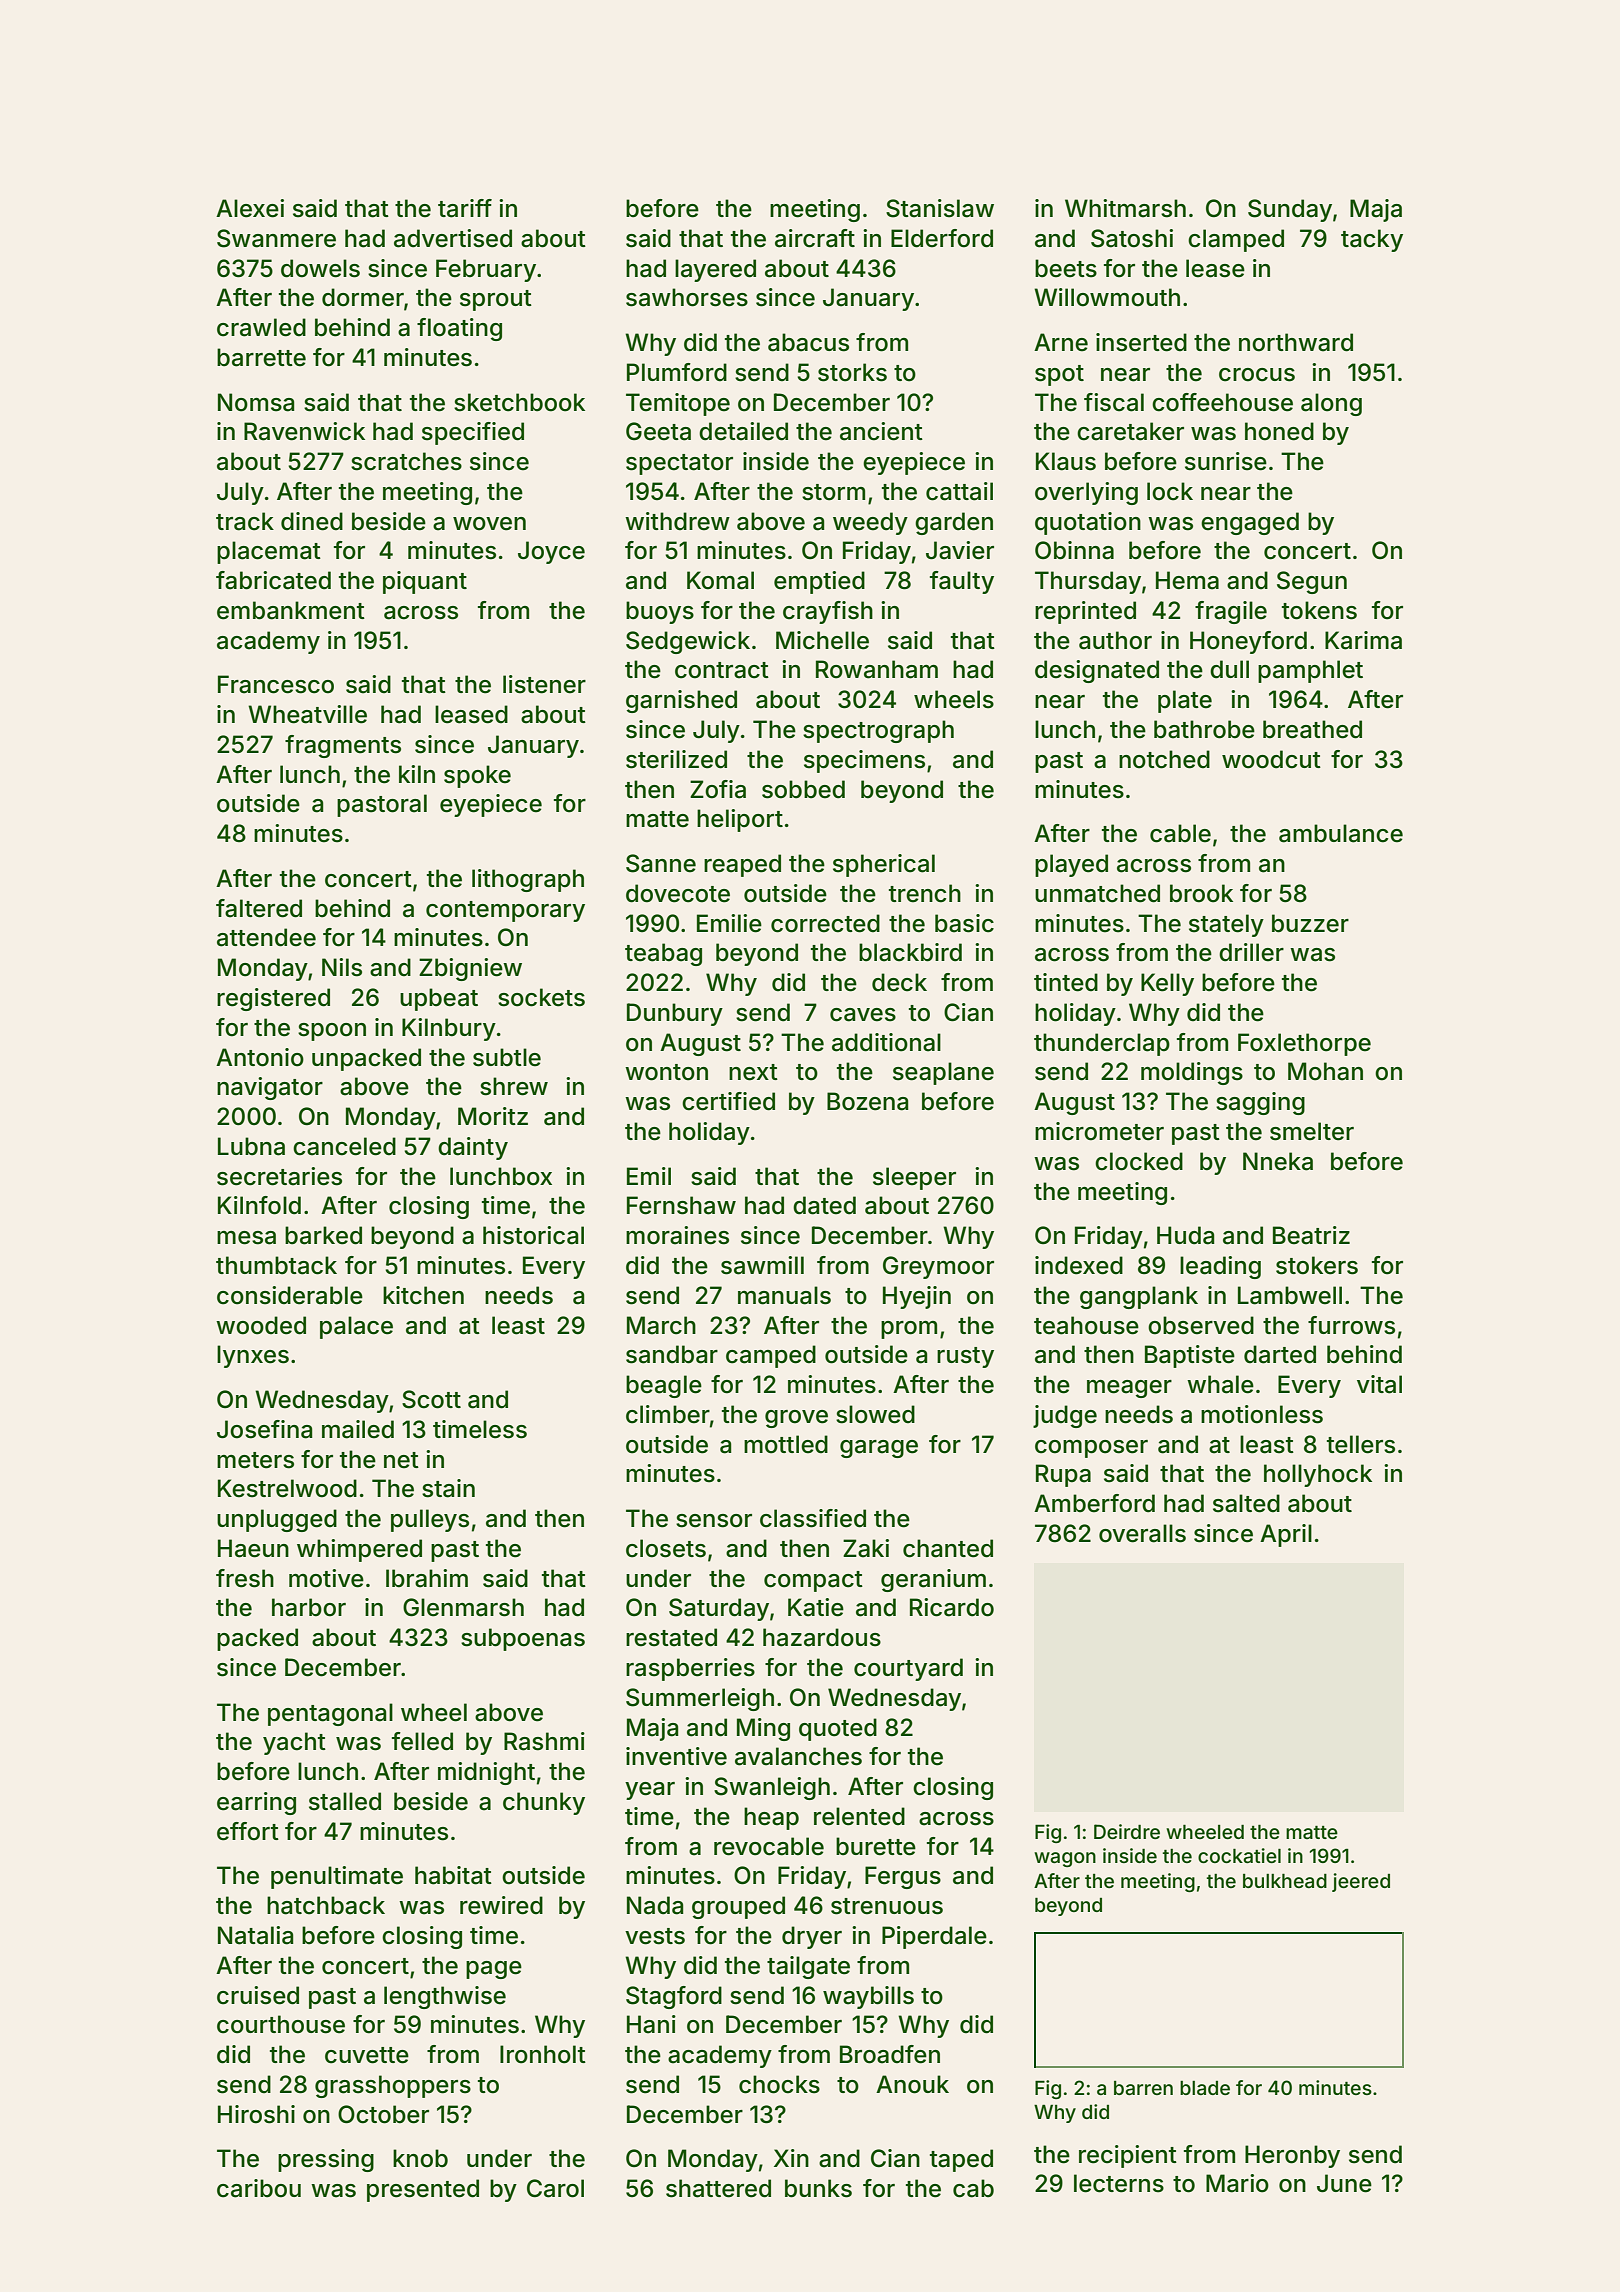 The image size is (1620, 2292). What do you see at coordinates (818, 2188) in the screenshot?
I see `bunks` at bounding box center [818, 2188].
